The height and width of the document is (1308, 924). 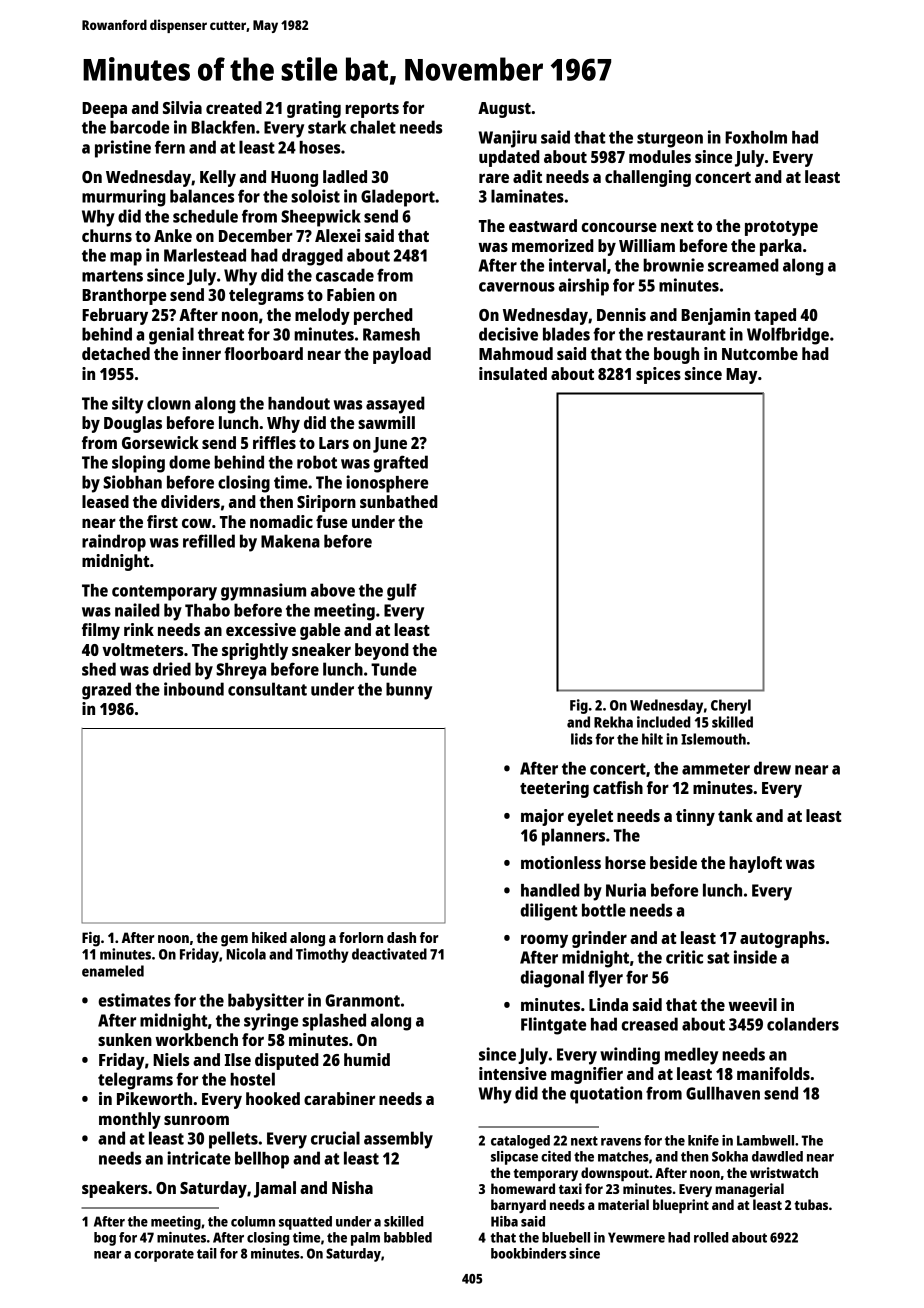 What do you see at coordinates (234, 107) in the document?
I see `created` at bounding box center [234, 107].
